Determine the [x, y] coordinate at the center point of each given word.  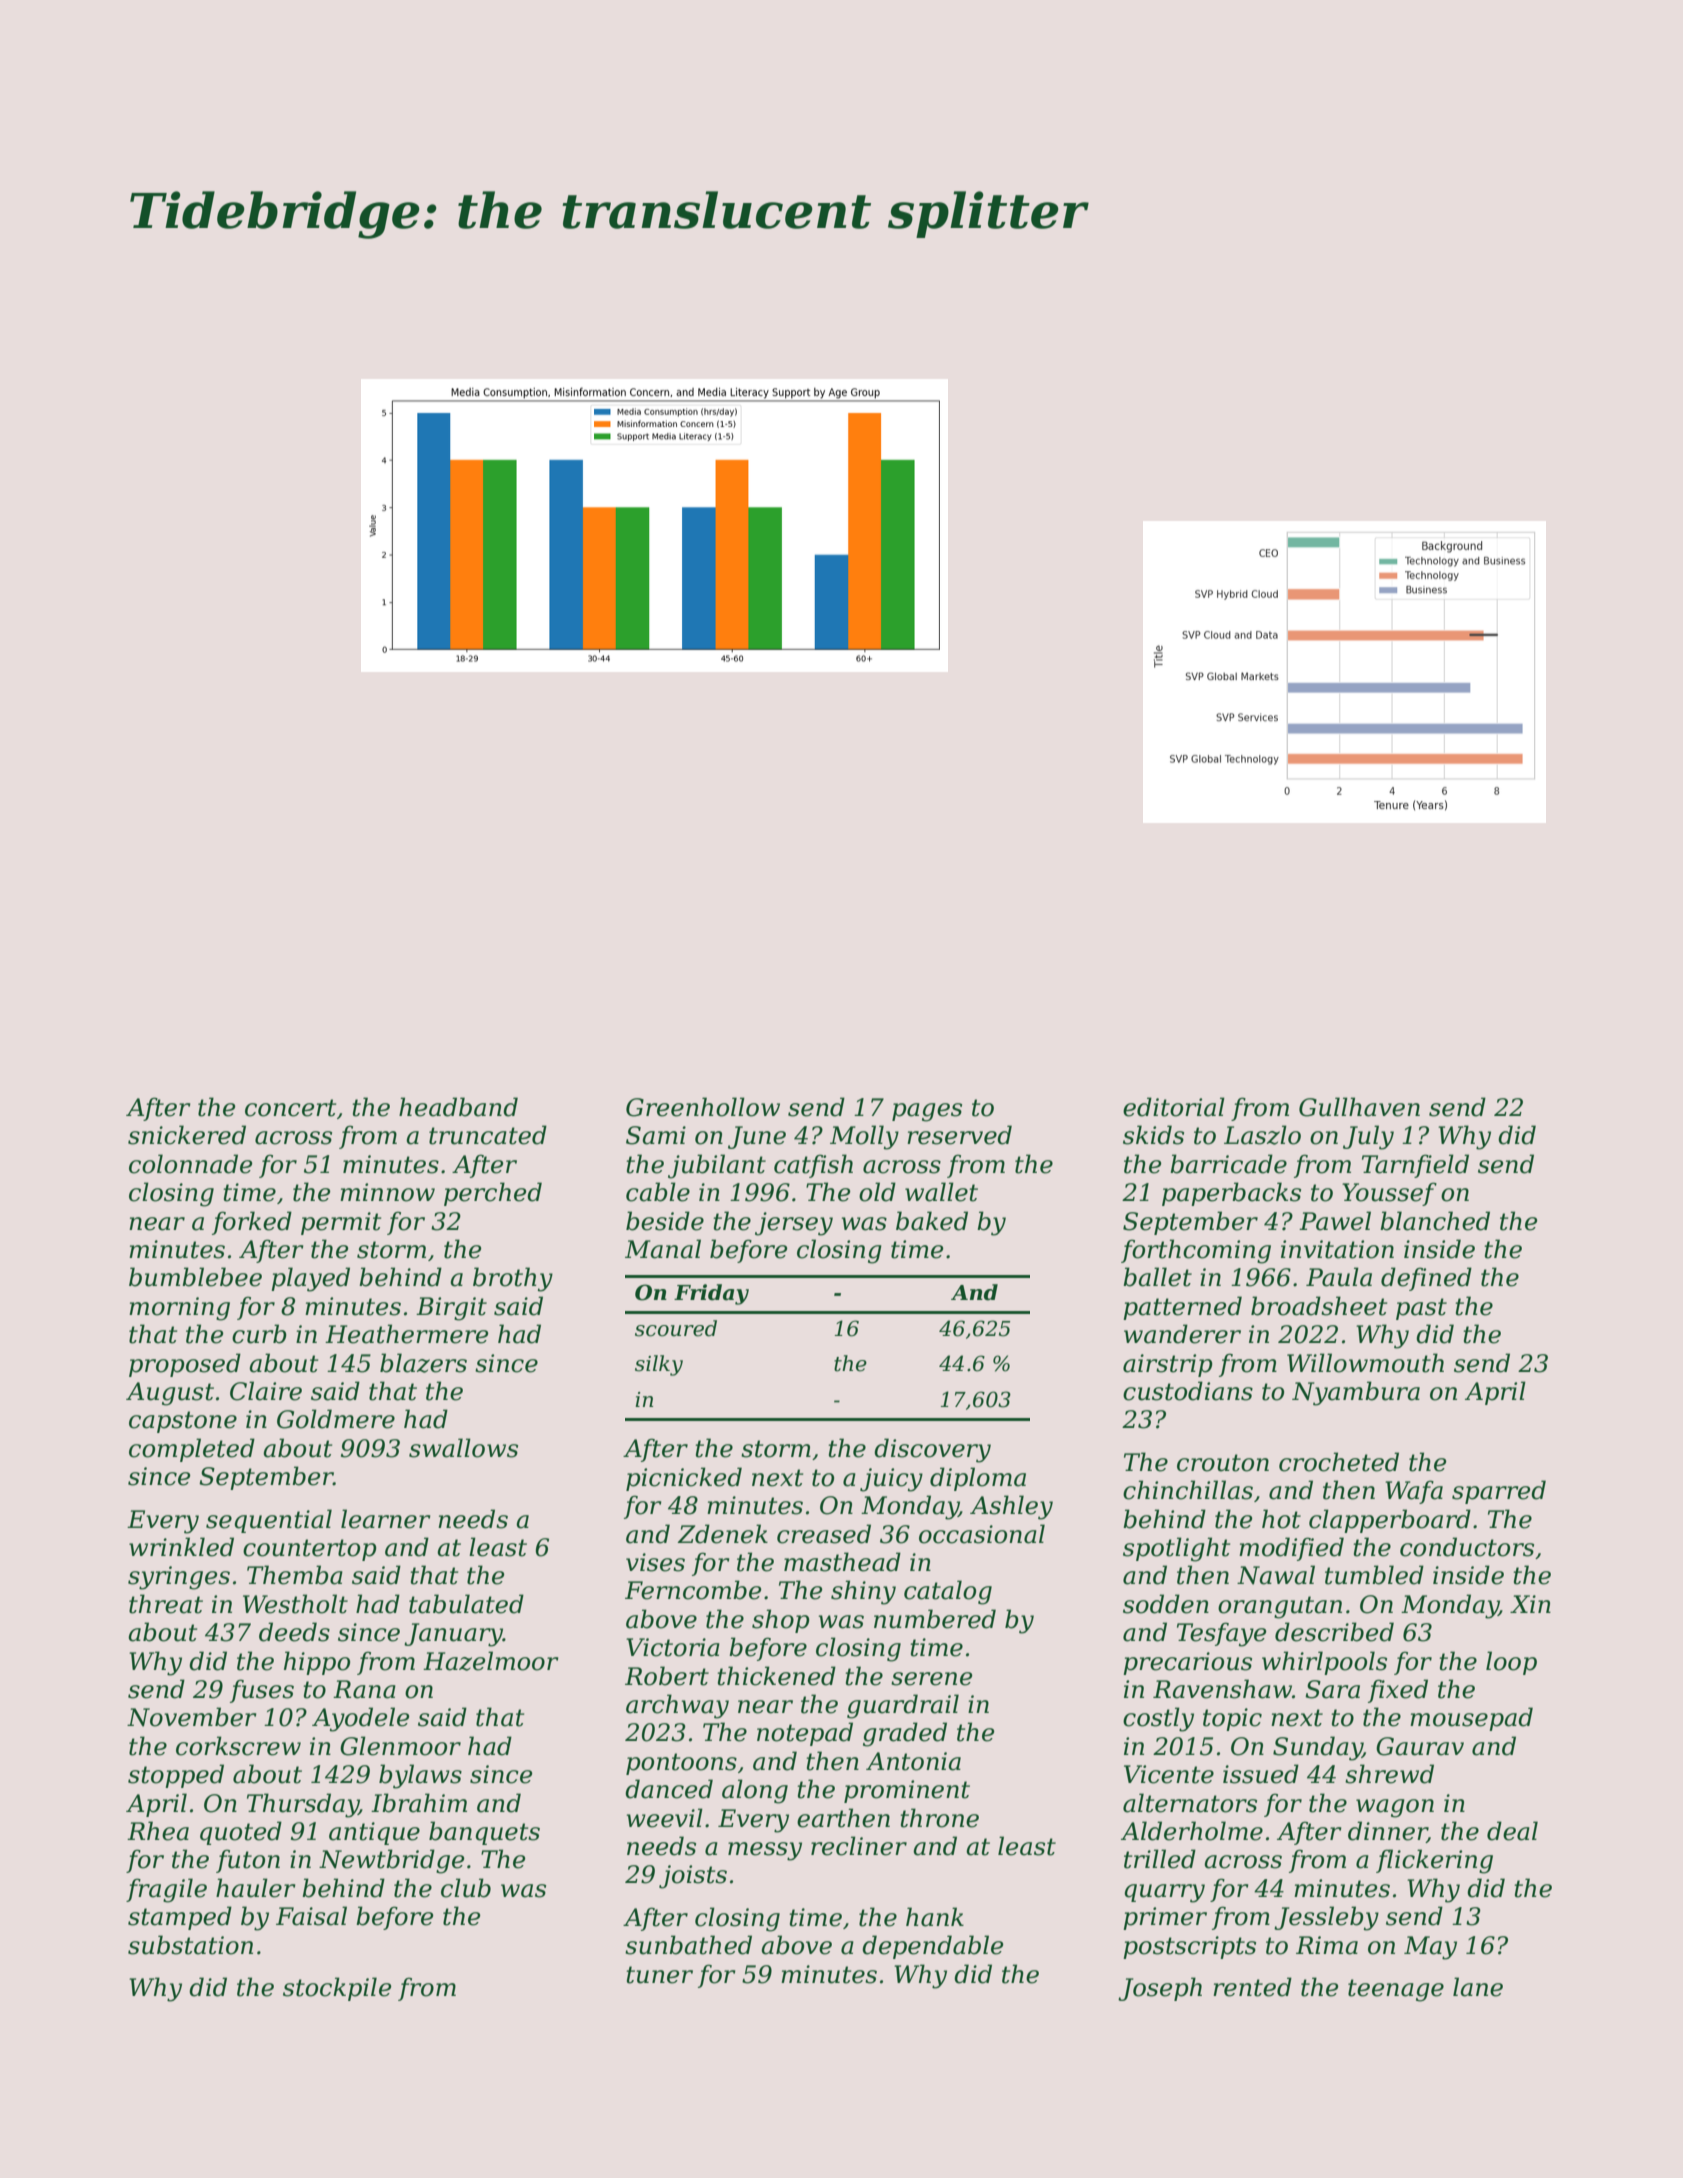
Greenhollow [703, 1107]
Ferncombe [693, 1590]
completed [192, 1450]
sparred [1499, 1492]
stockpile [337, 1989]
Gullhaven [1359, 1107]
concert [290, 1108]
